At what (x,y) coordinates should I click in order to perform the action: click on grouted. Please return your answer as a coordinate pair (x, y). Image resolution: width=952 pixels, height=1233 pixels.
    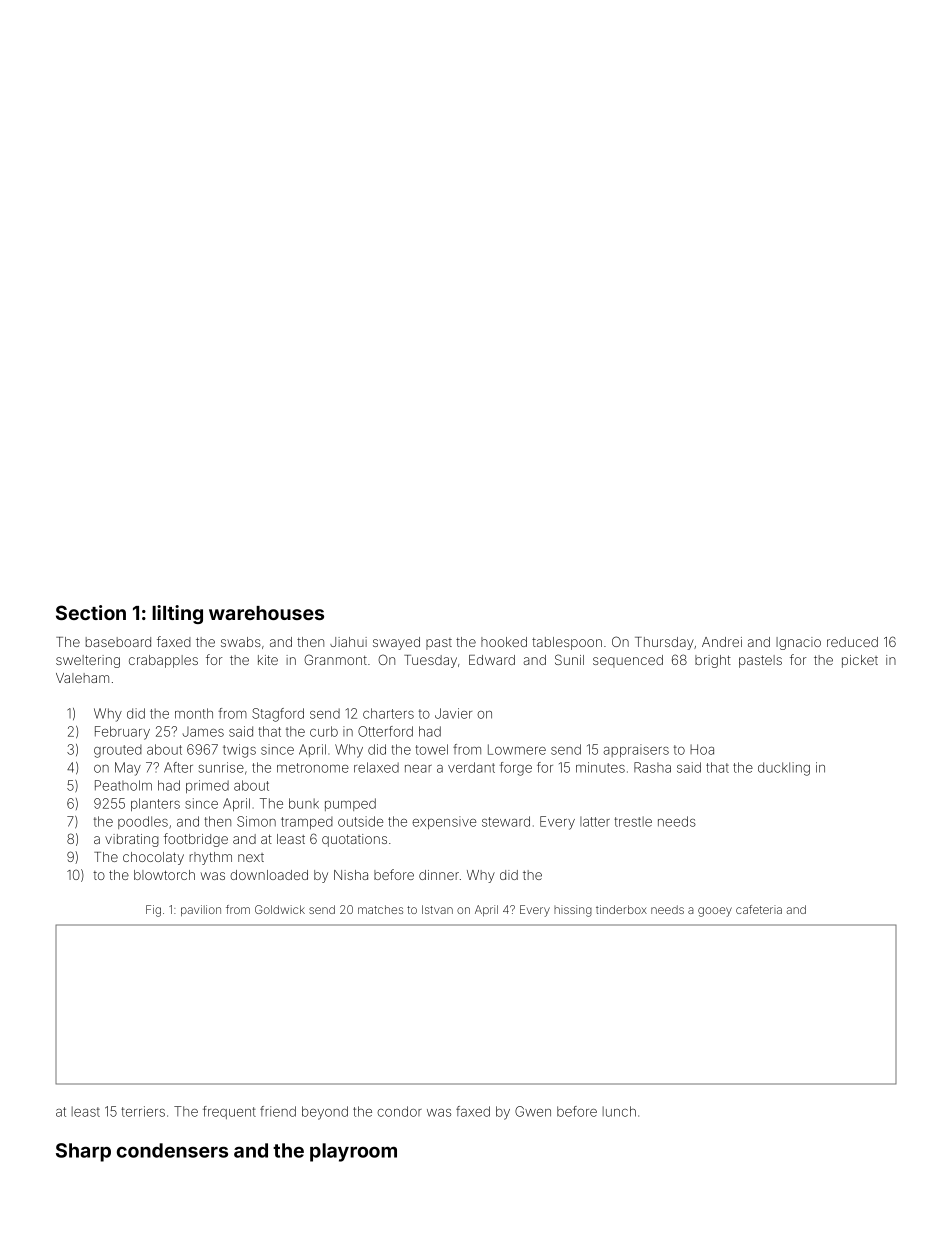
    Looking at the image, I should click on (118, 751).
